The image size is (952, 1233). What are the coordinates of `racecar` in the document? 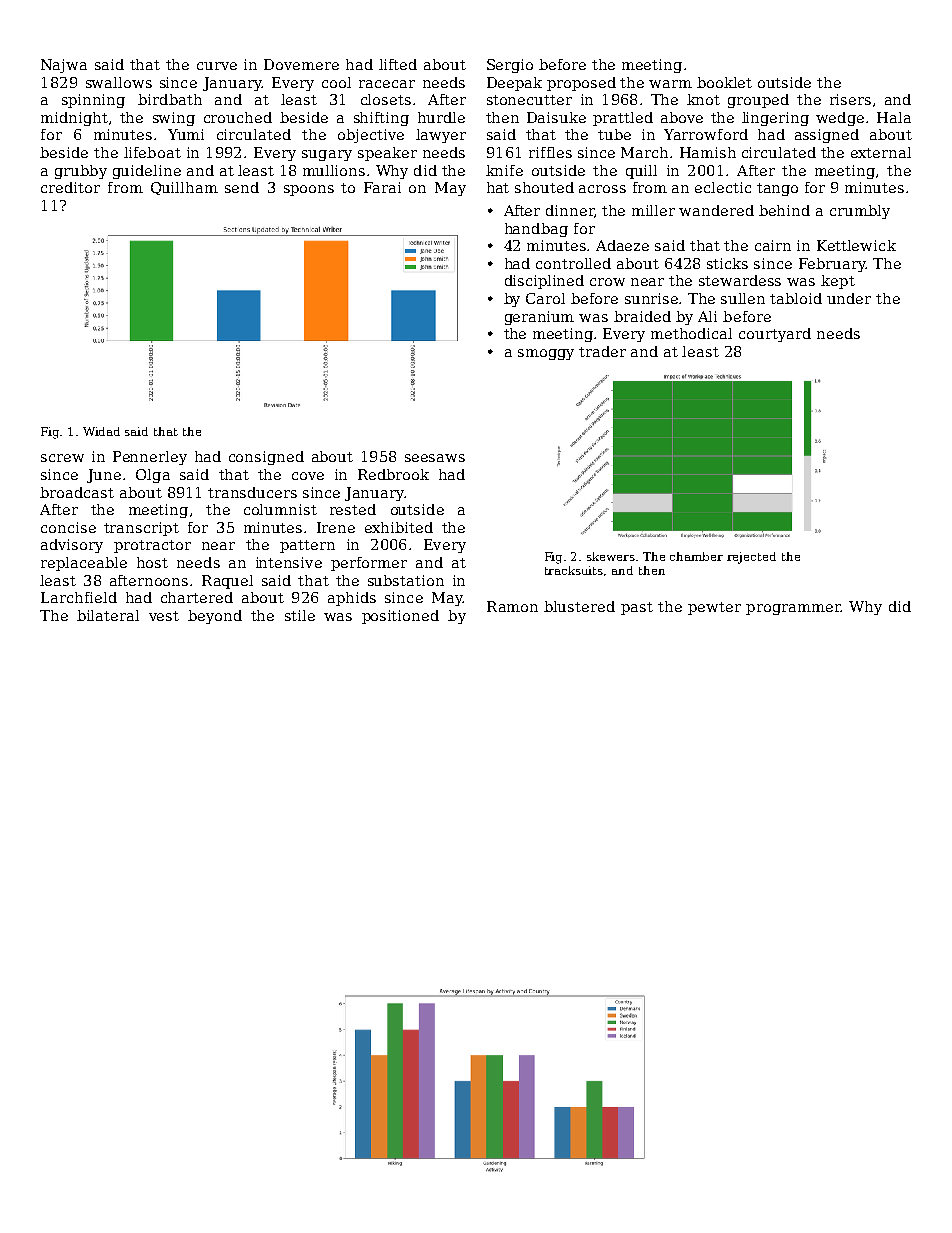 It's located at (387, 84).
